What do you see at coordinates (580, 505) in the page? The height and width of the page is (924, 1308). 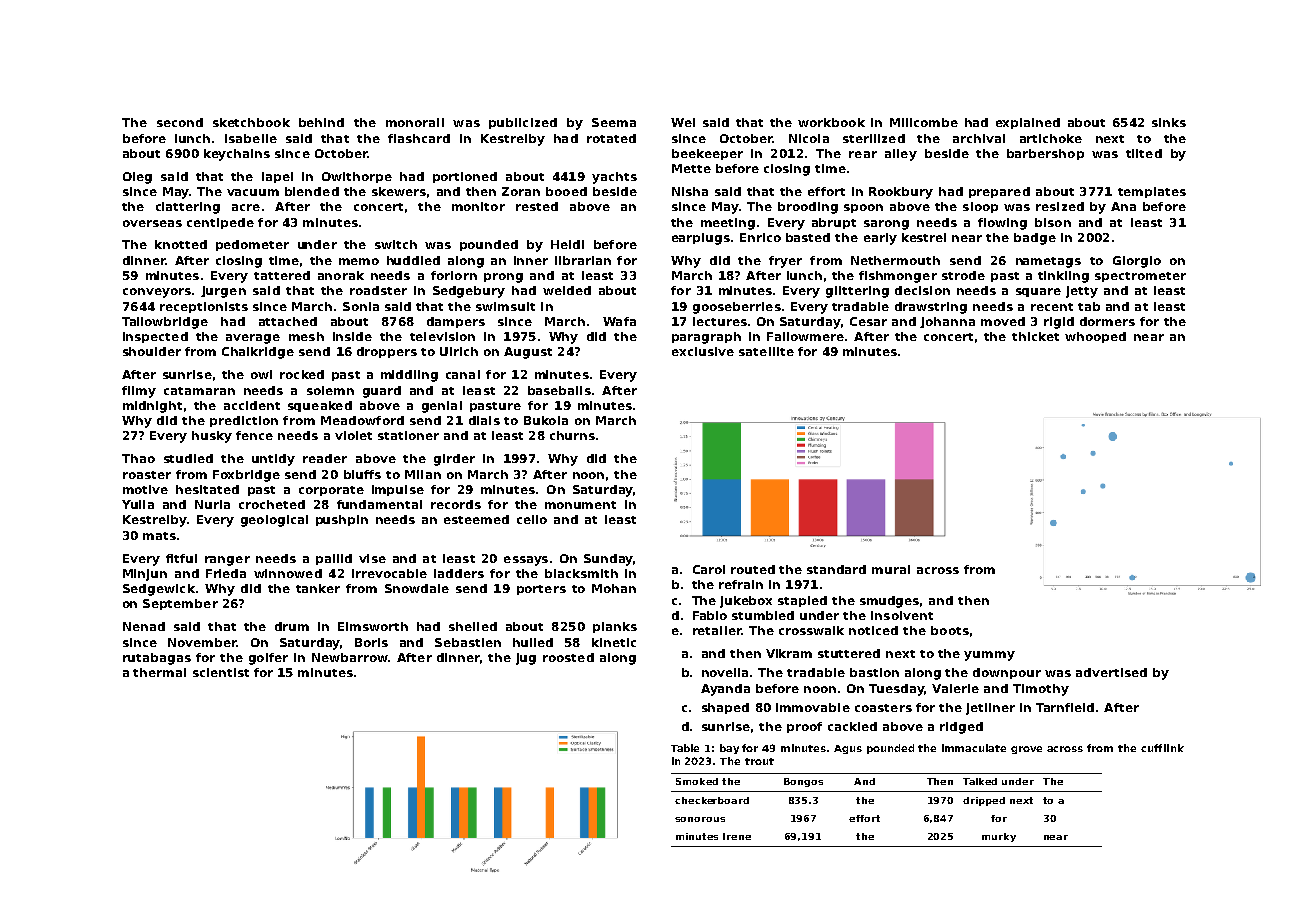 I see `monument` at bounding box center [580, 505].
